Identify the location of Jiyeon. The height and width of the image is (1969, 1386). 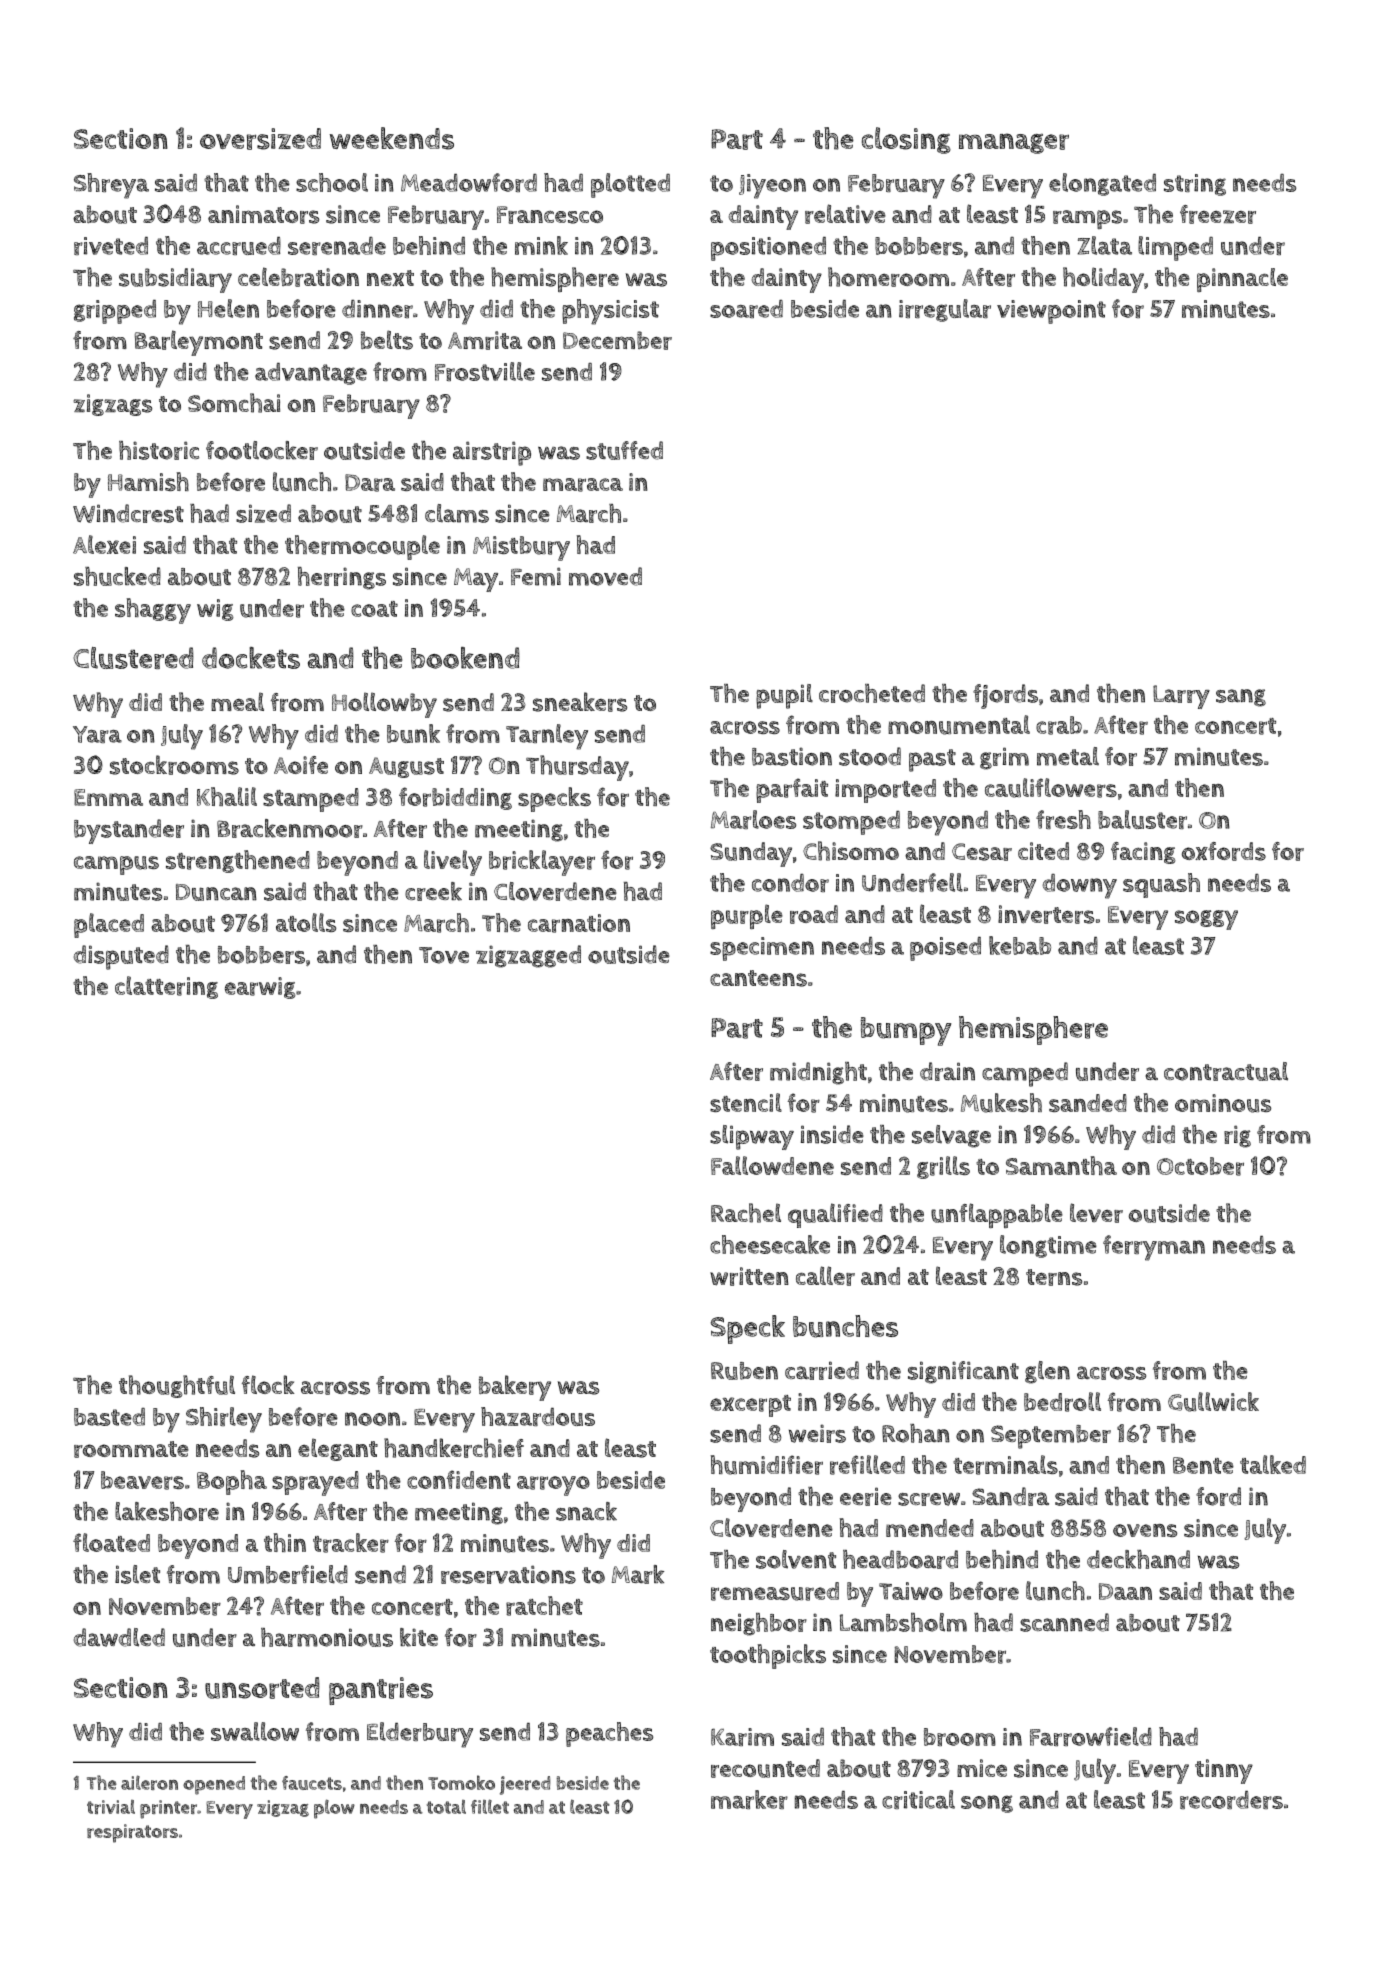
(772, 186).
